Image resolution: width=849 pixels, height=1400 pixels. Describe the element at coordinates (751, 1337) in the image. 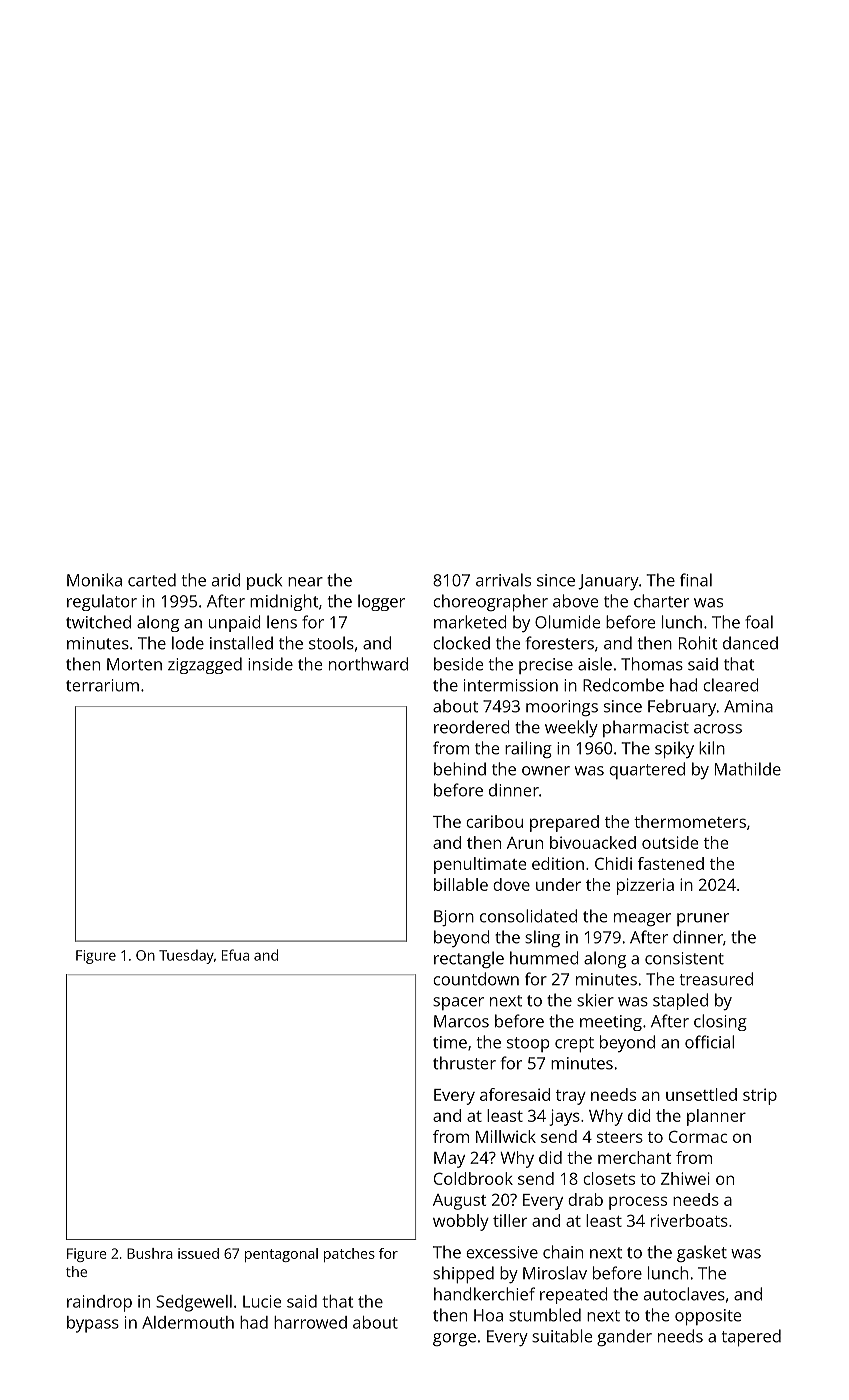

I see `tapered` at that location.
